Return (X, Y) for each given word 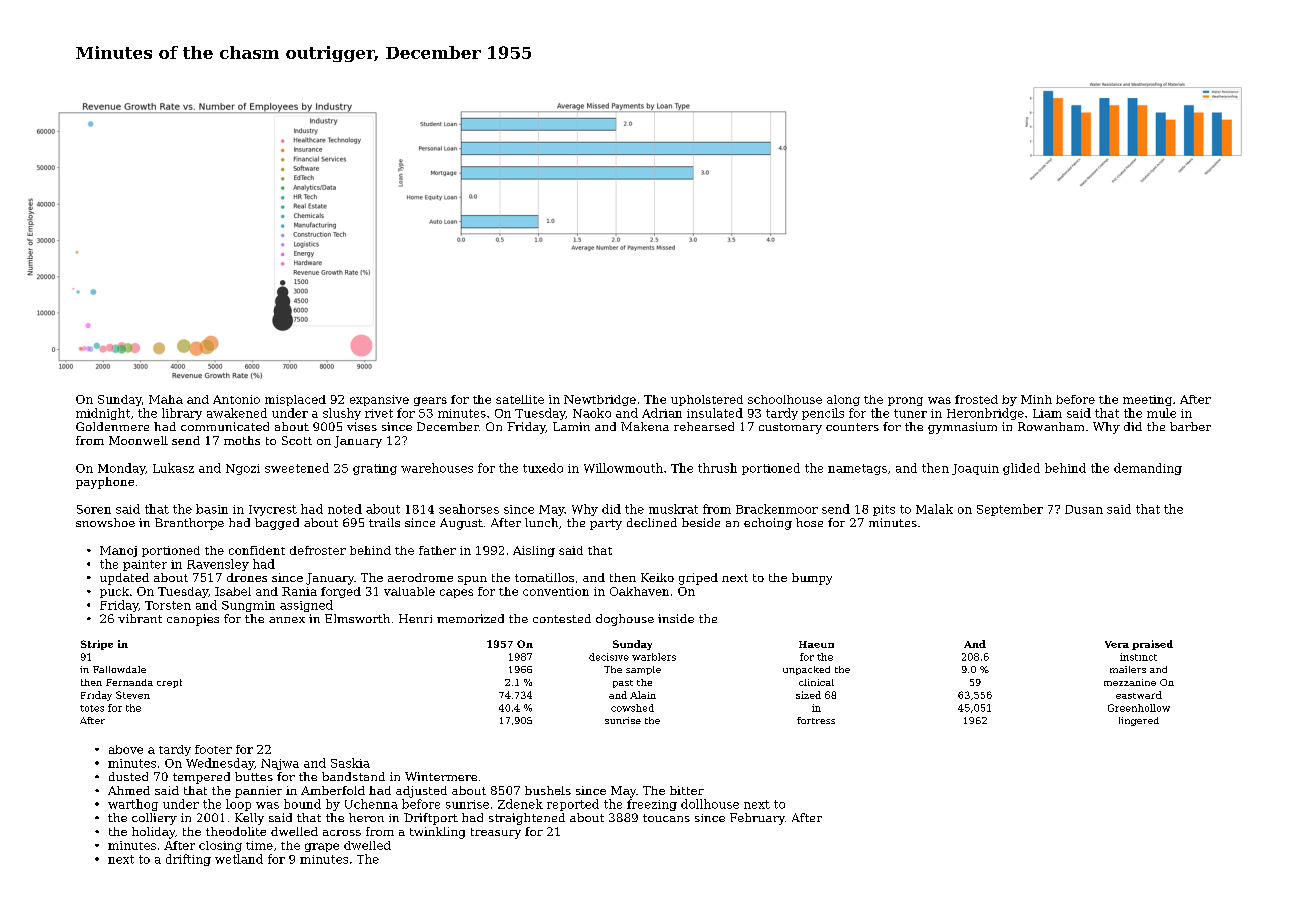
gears (430, 401)
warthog (133, 805)
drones (247, 577)
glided (1021, 469)
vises (362, 426)
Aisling (534, 551)
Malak (934, 509)
